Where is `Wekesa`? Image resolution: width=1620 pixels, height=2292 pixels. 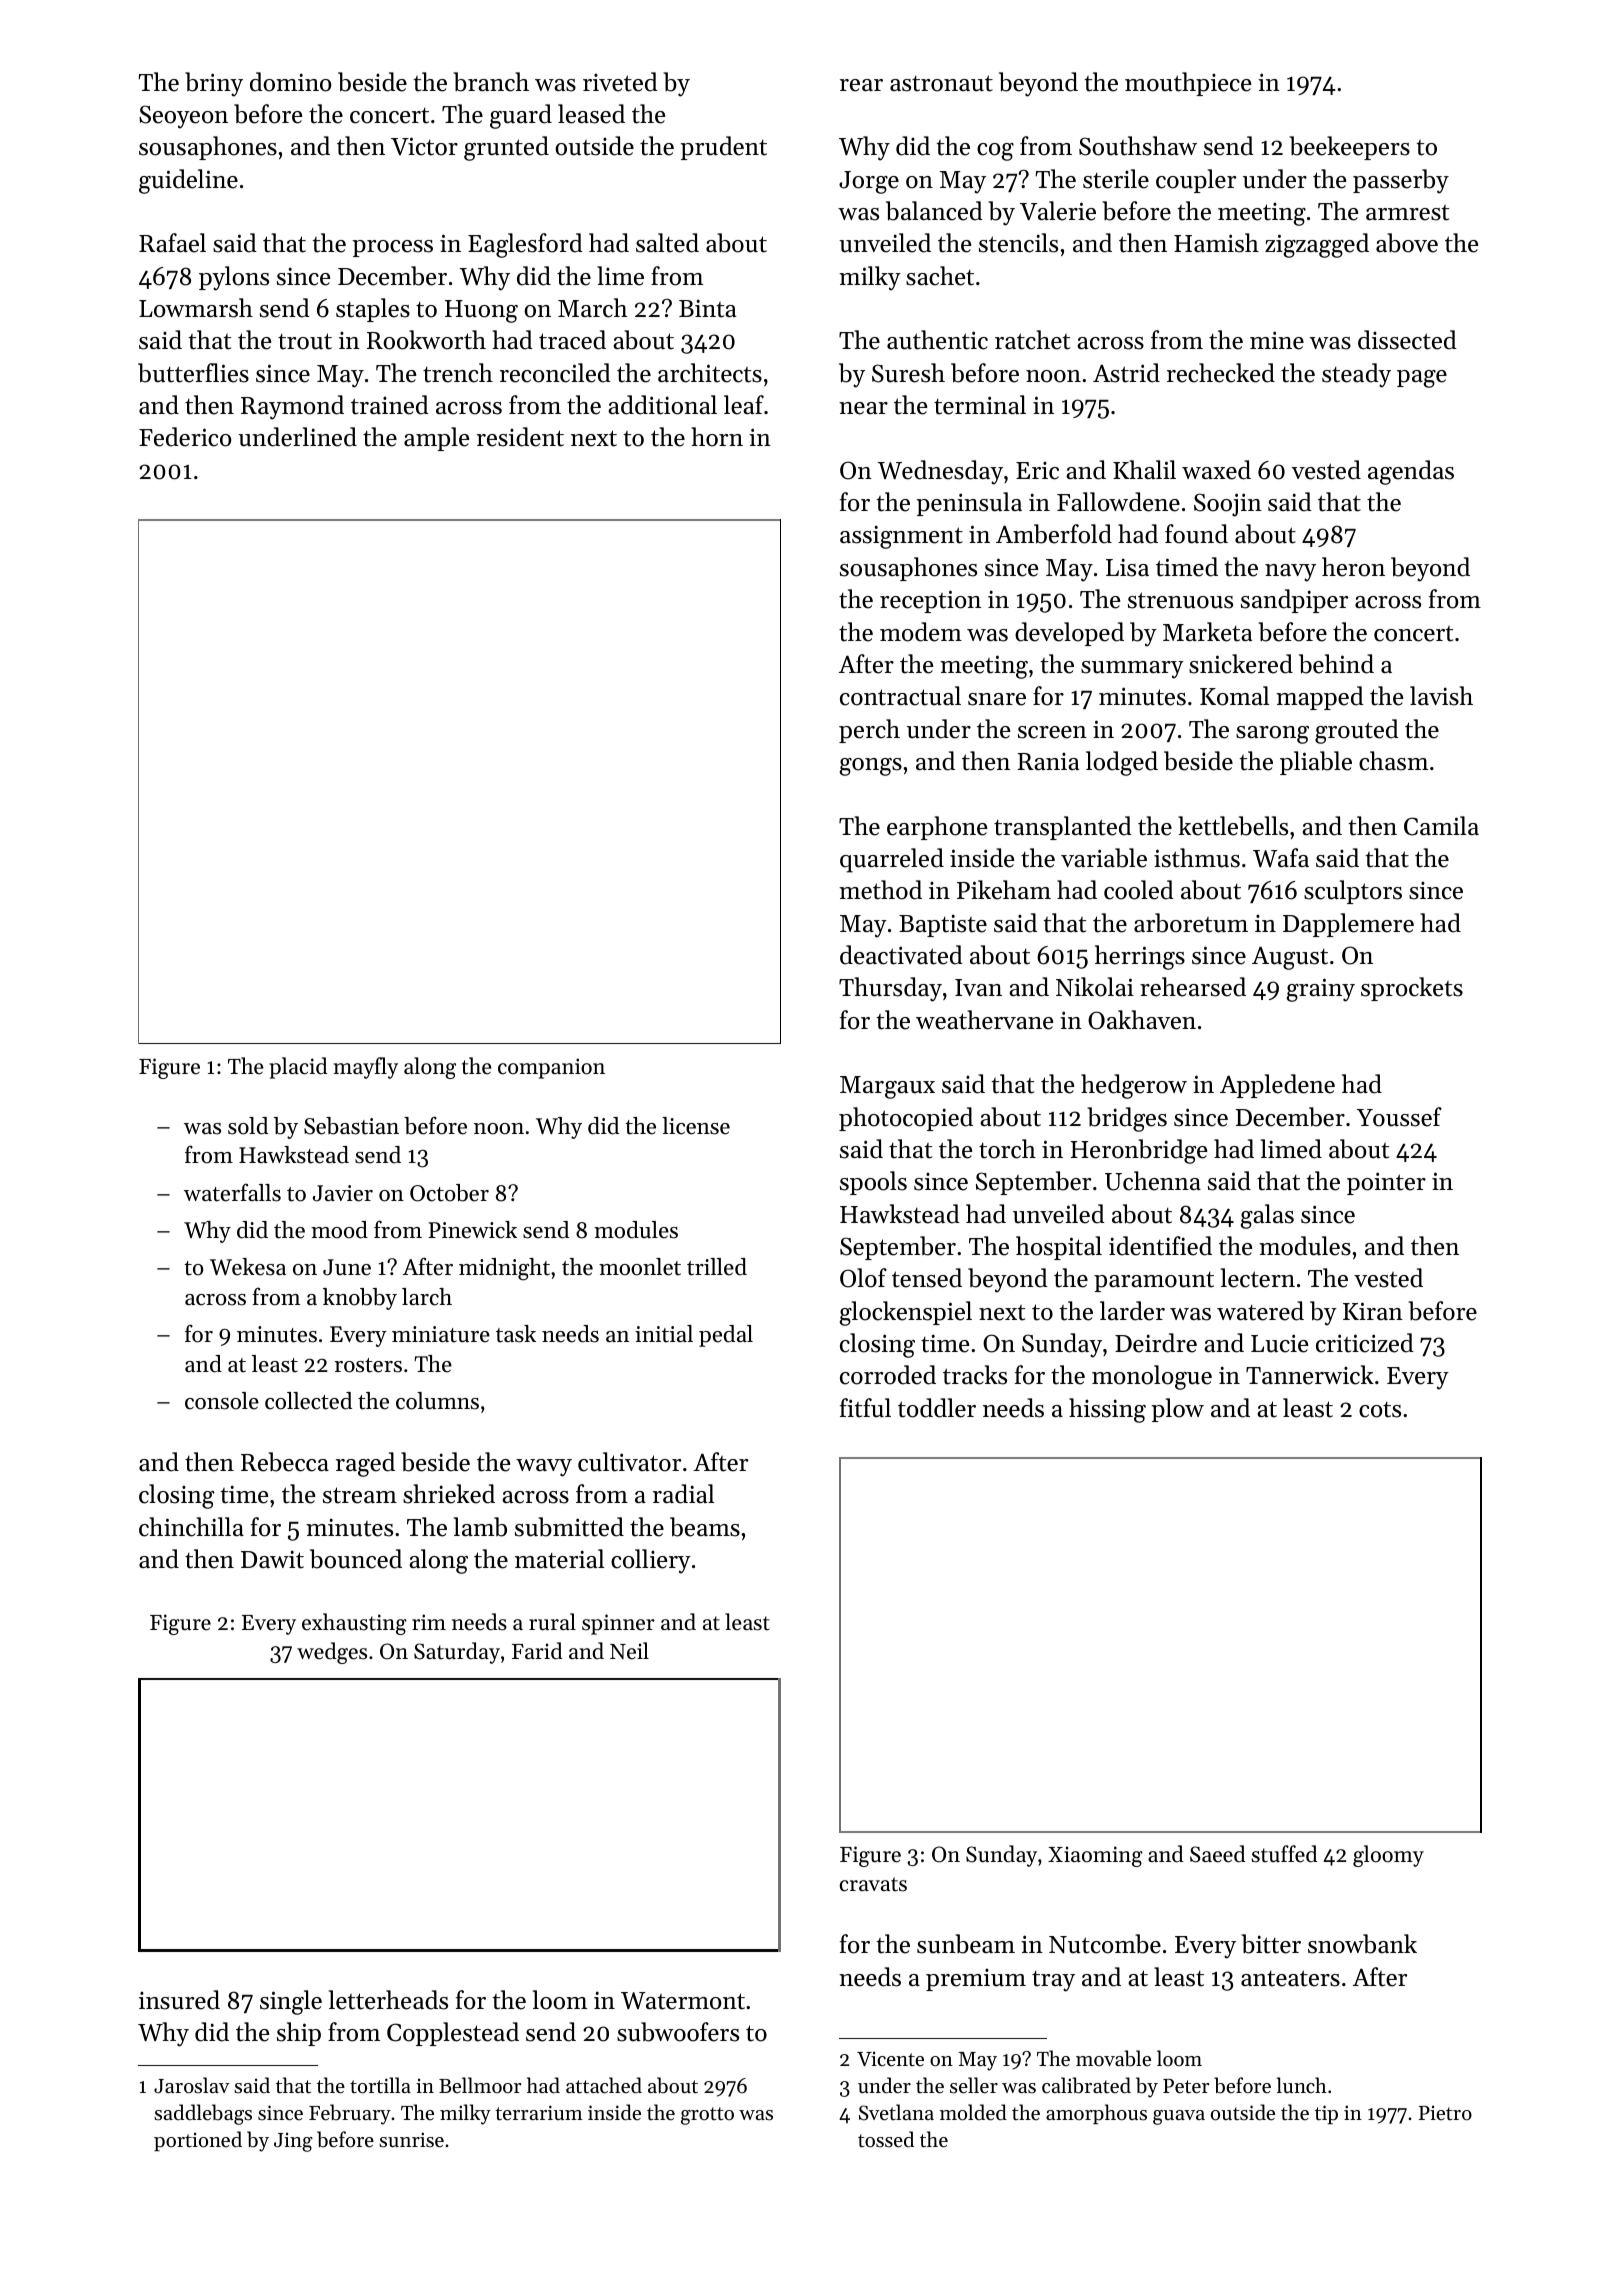 Wekesa is located at coordinates (248, 1267).
